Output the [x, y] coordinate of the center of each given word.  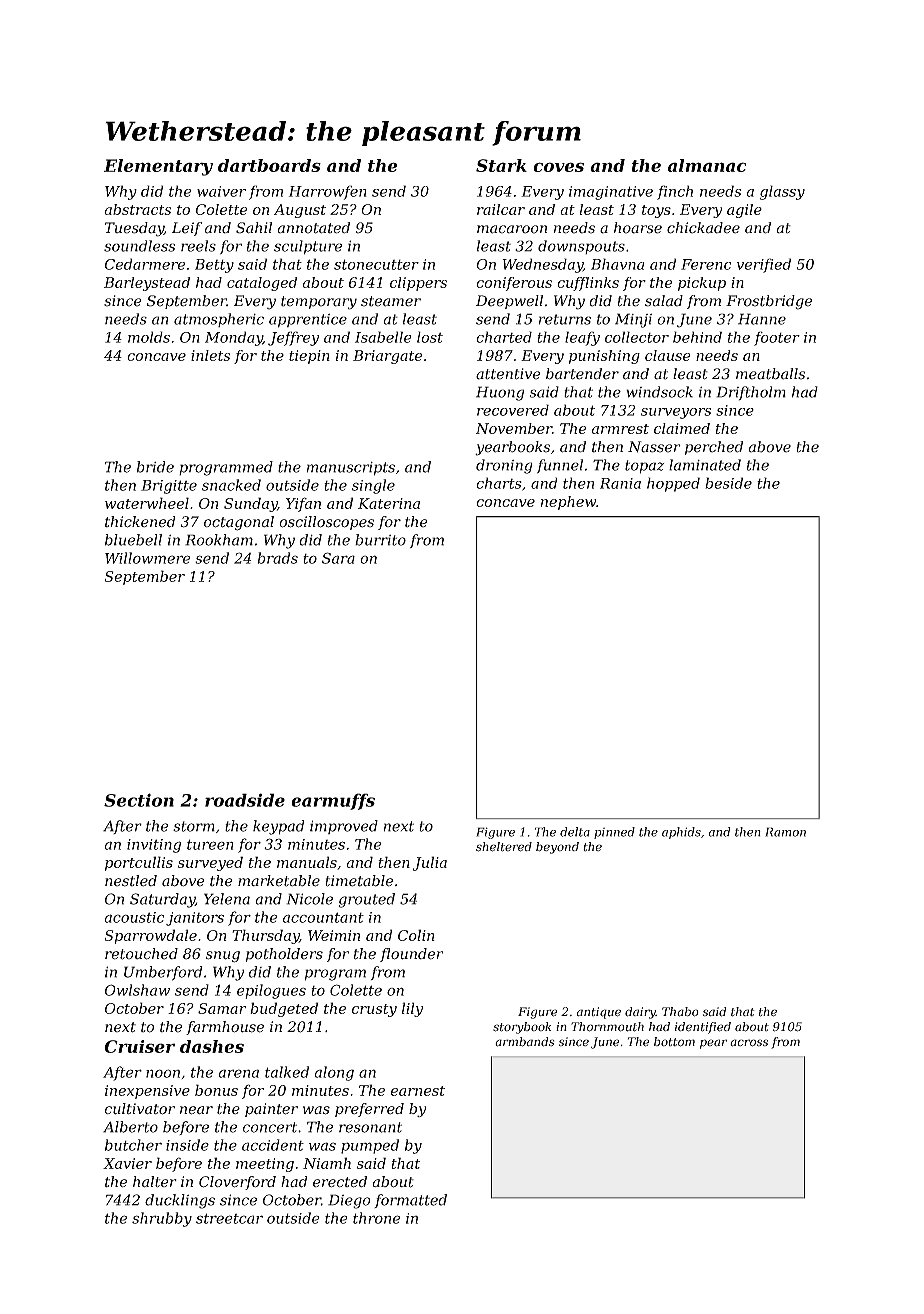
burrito [380, 540]
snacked [231, 485]
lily [412, 1009]
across [749, 1043]
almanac [707, 165]
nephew [568, 503]
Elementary [158, 167]
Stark [501, 165]
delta [575, 832]
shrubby [162, 1219]
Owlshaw [137, 990]
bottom [674, 1042]
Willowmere [147, 558]
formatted [410, 1201]
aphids [681, 833]
